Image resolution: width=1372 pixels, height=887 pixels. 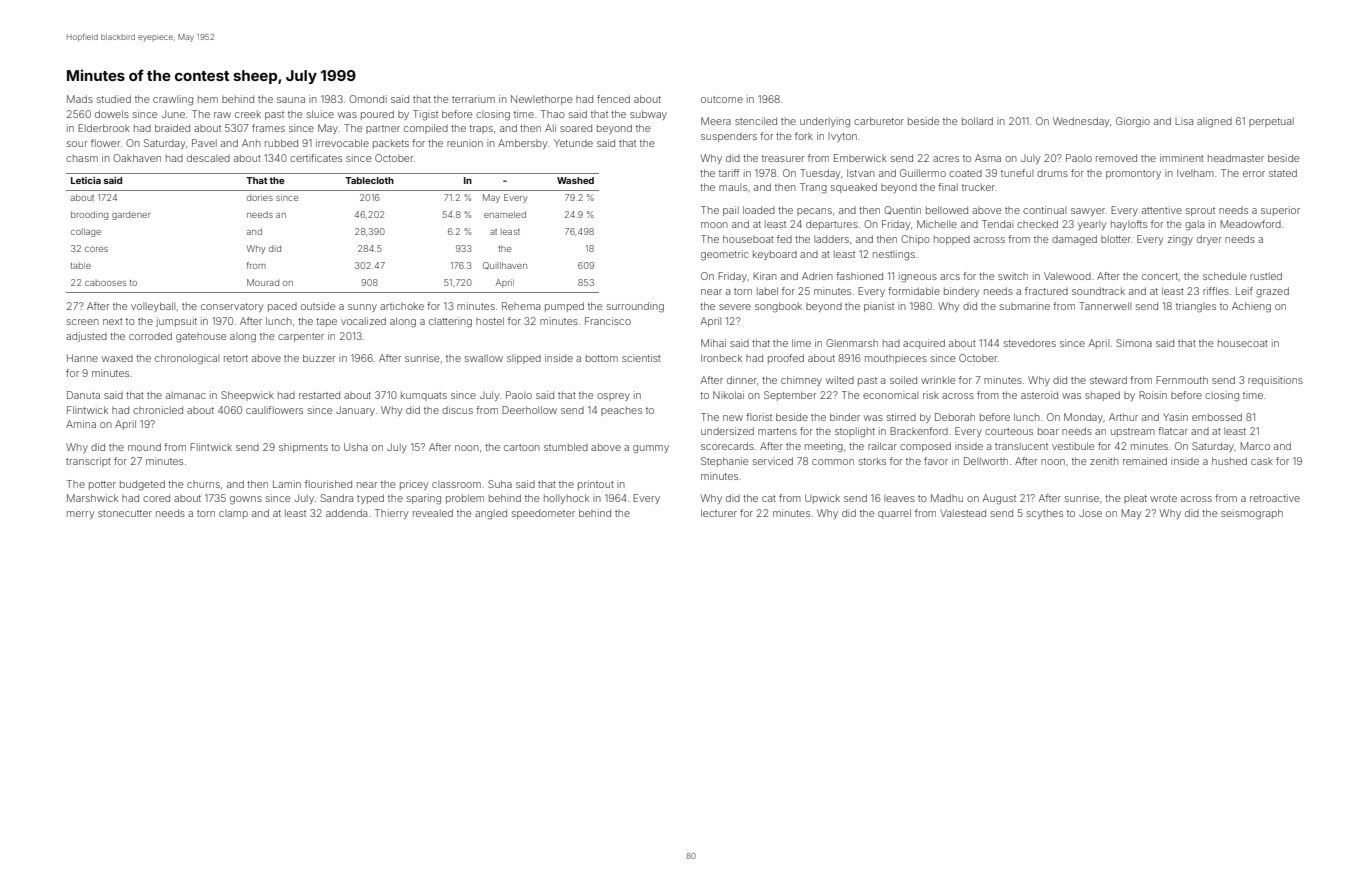 I want to click on clamp, so click(x=233, y=514).
